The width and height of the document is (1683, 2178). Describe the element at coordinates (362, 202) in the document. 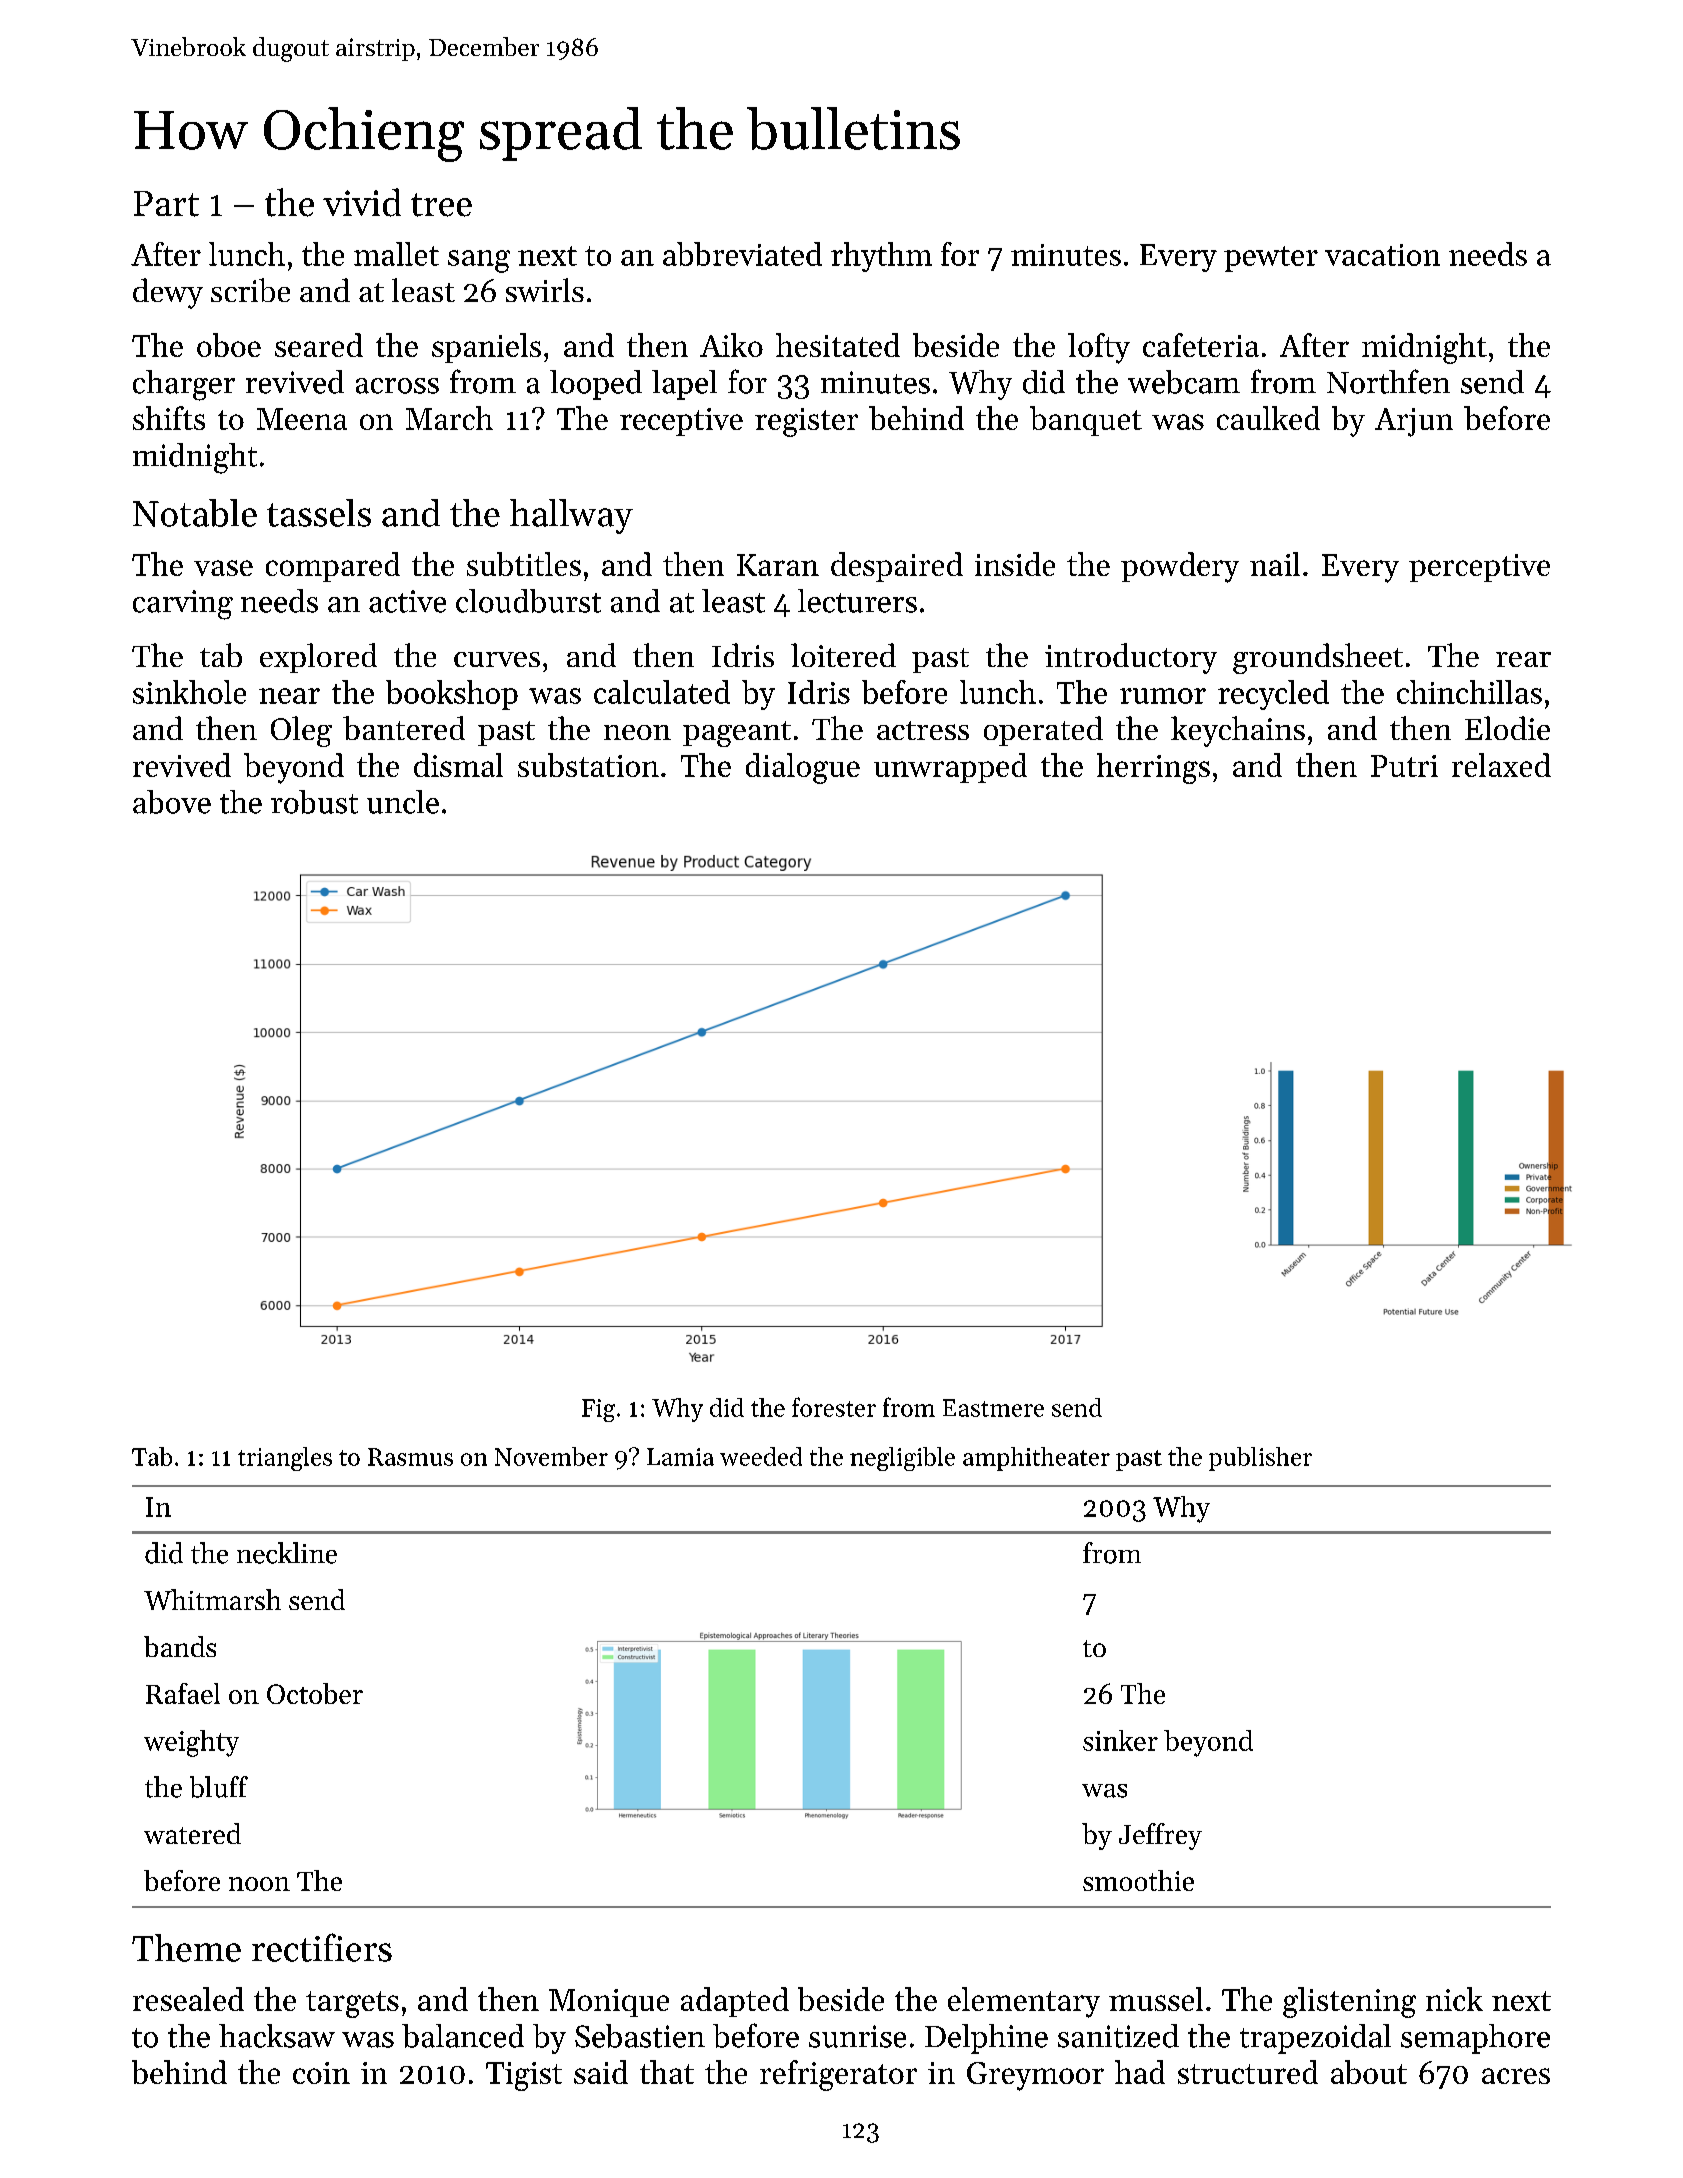

I see `vivid` at that location.
